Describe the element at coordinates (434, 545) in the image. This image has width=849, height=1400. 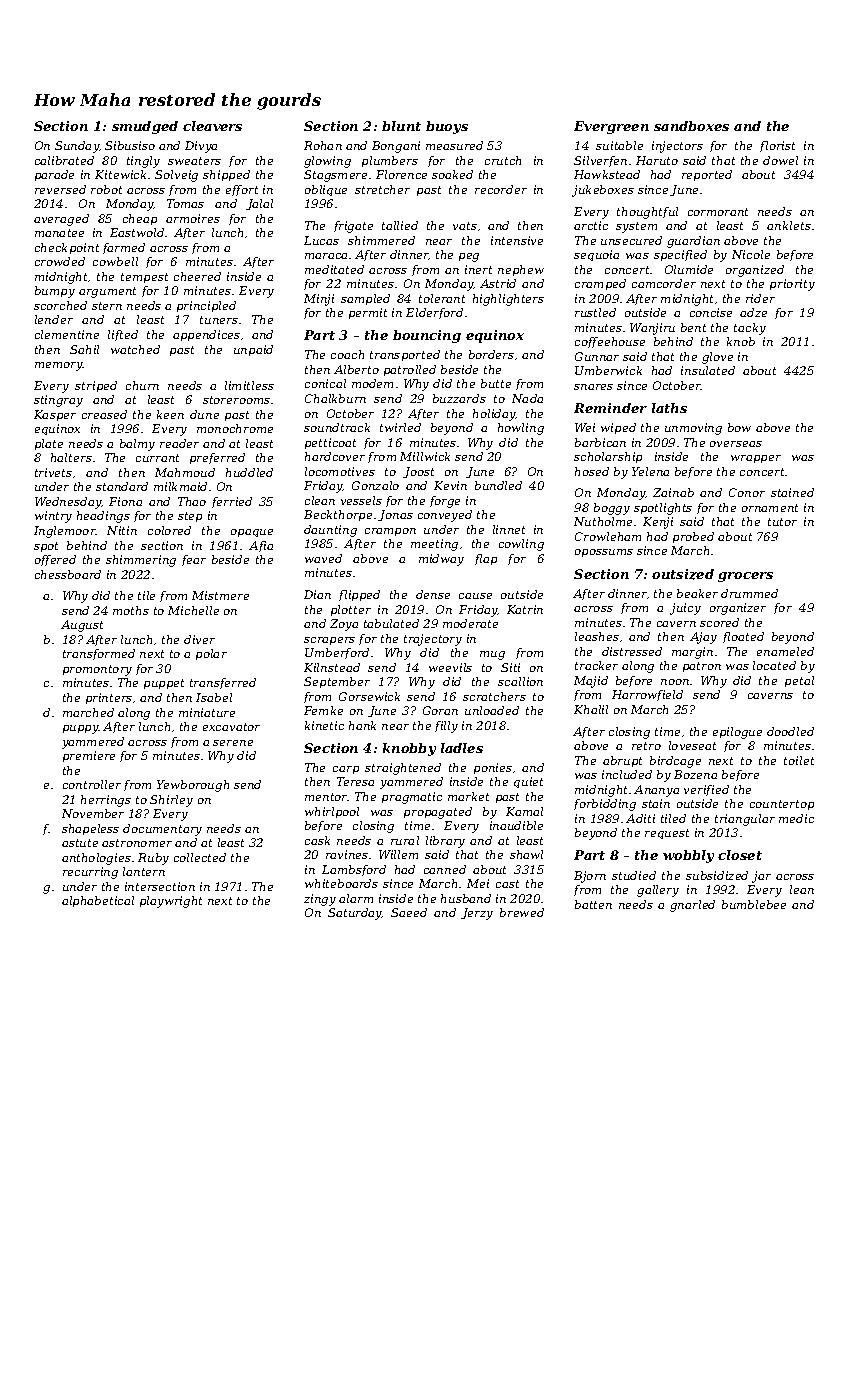
I see `meeting` at that location.
